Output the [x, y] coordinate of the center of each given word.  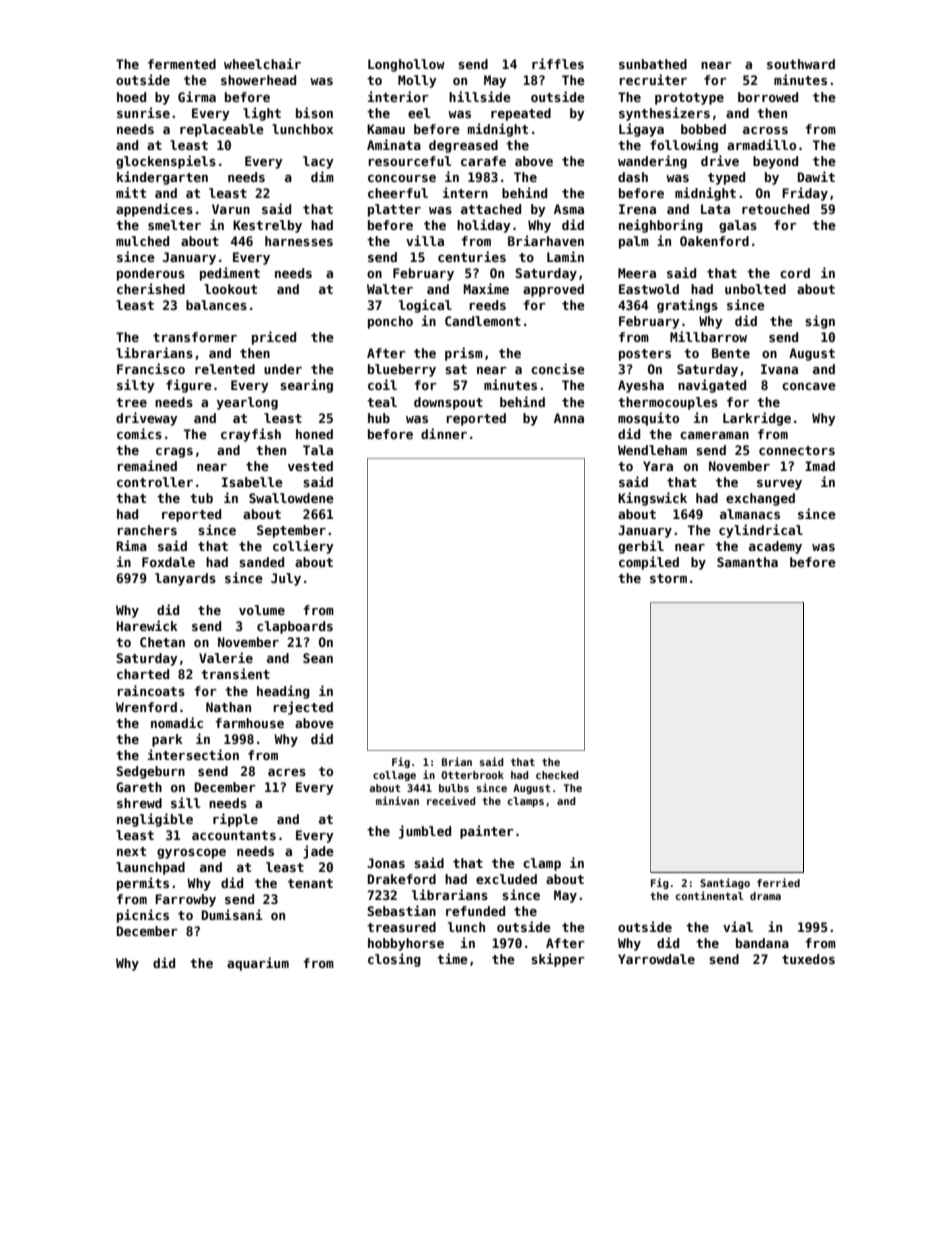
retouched [775, 209]
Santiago [725, 883]
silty [136, 386]
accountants [234, 835]
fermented [182, 64]
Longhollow [406, 65]
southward [801, 64]
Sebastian [401, 910]
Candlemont [483, 321]
